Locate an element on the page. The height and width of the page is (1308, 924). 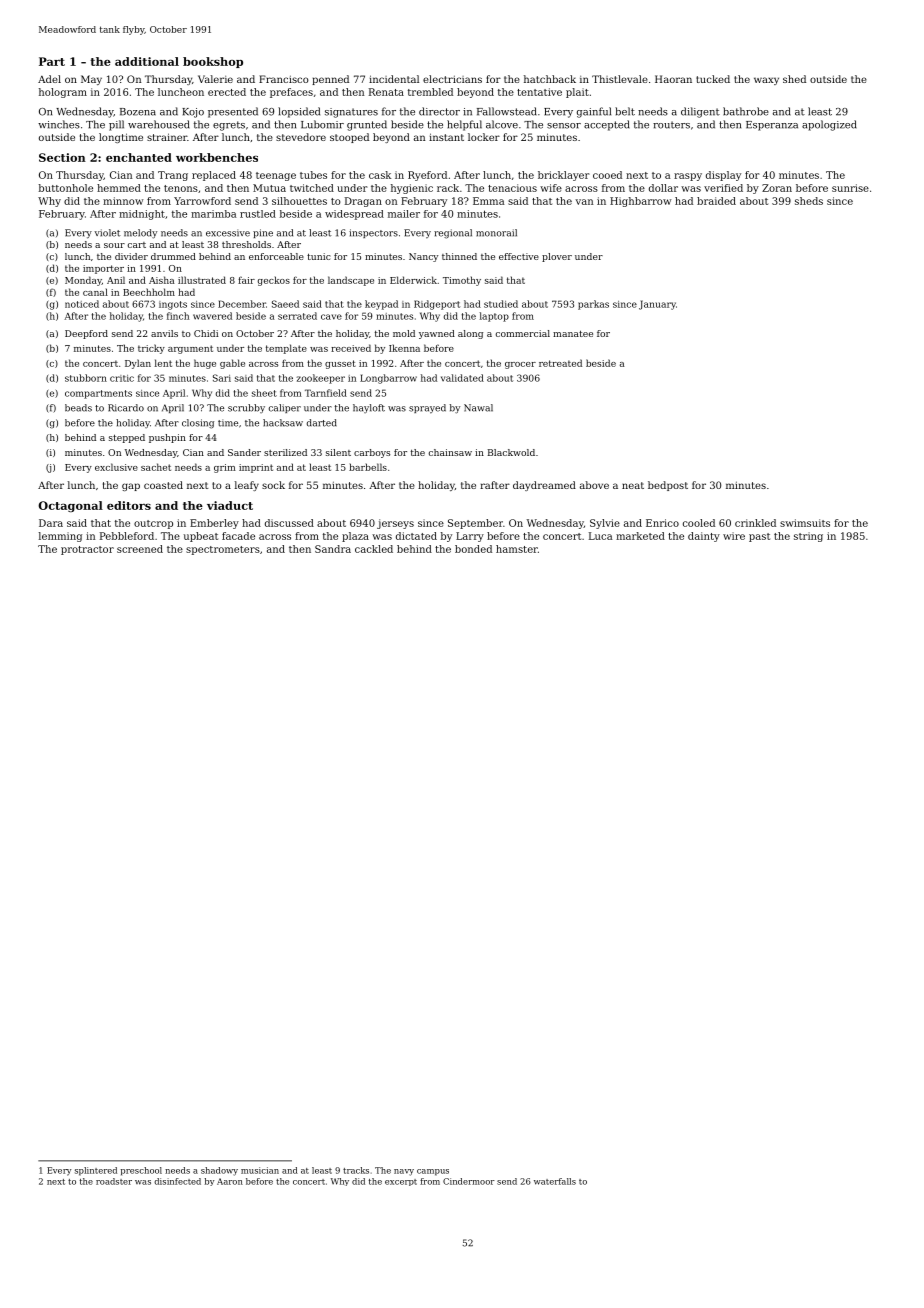
bookshop is located at coordinates (213, 62).
